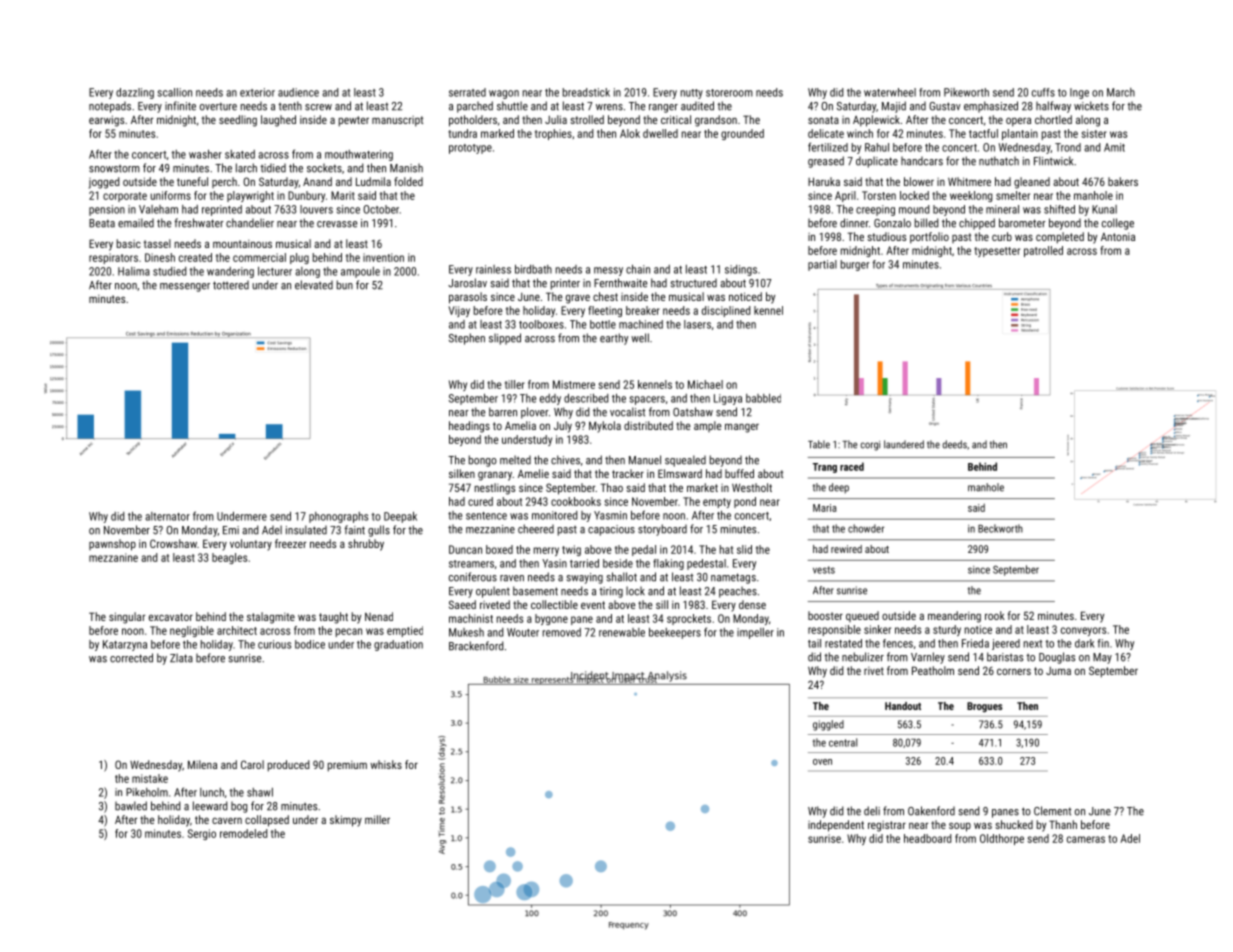 The image size is (1233, 952). What do you see at coordinates (870, 446) in the image?
I see `corgi` at bounding box center [870, 446].
